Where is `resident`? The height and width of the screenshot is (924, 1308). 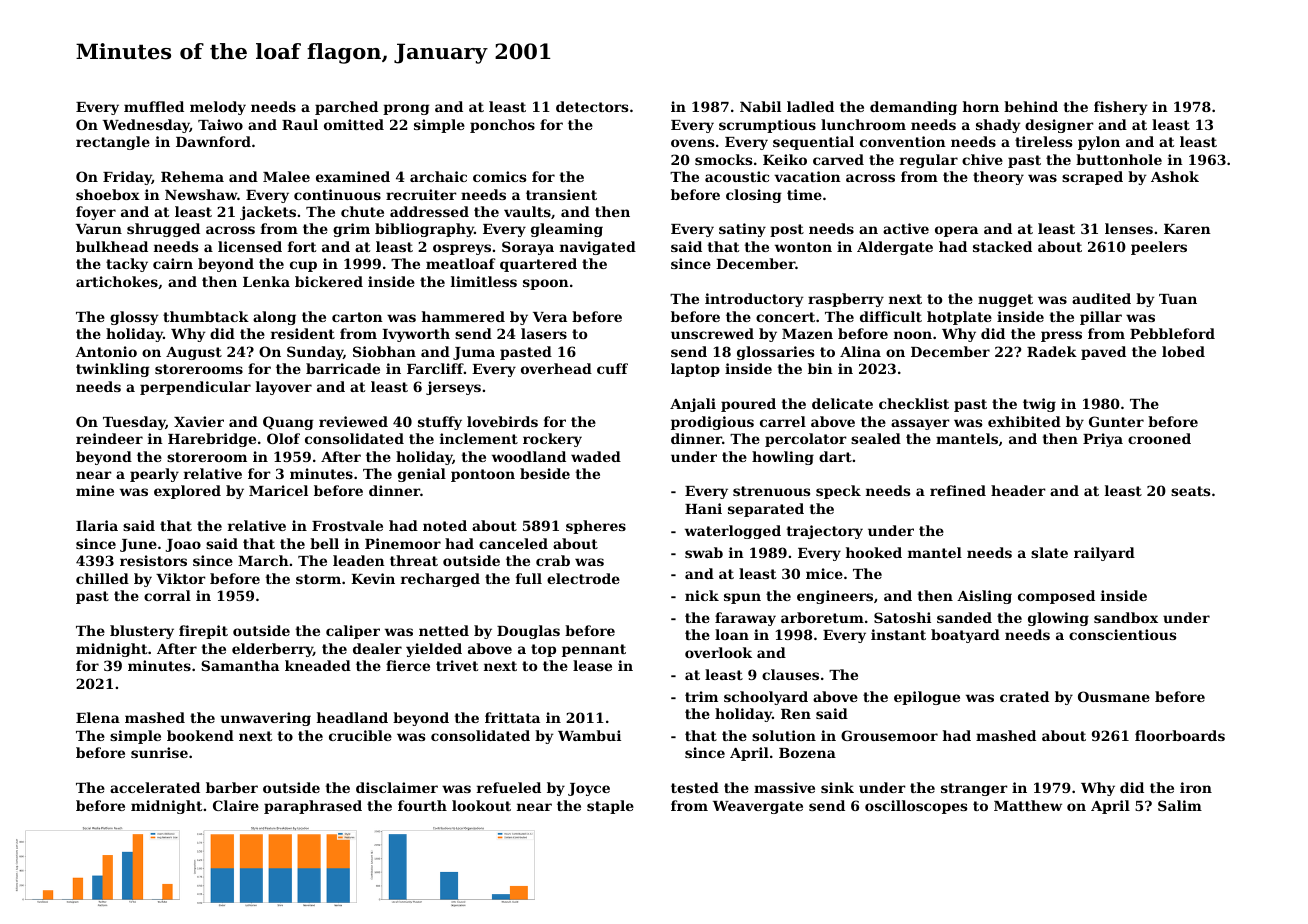
resident is located at coordinates (303, 333).
